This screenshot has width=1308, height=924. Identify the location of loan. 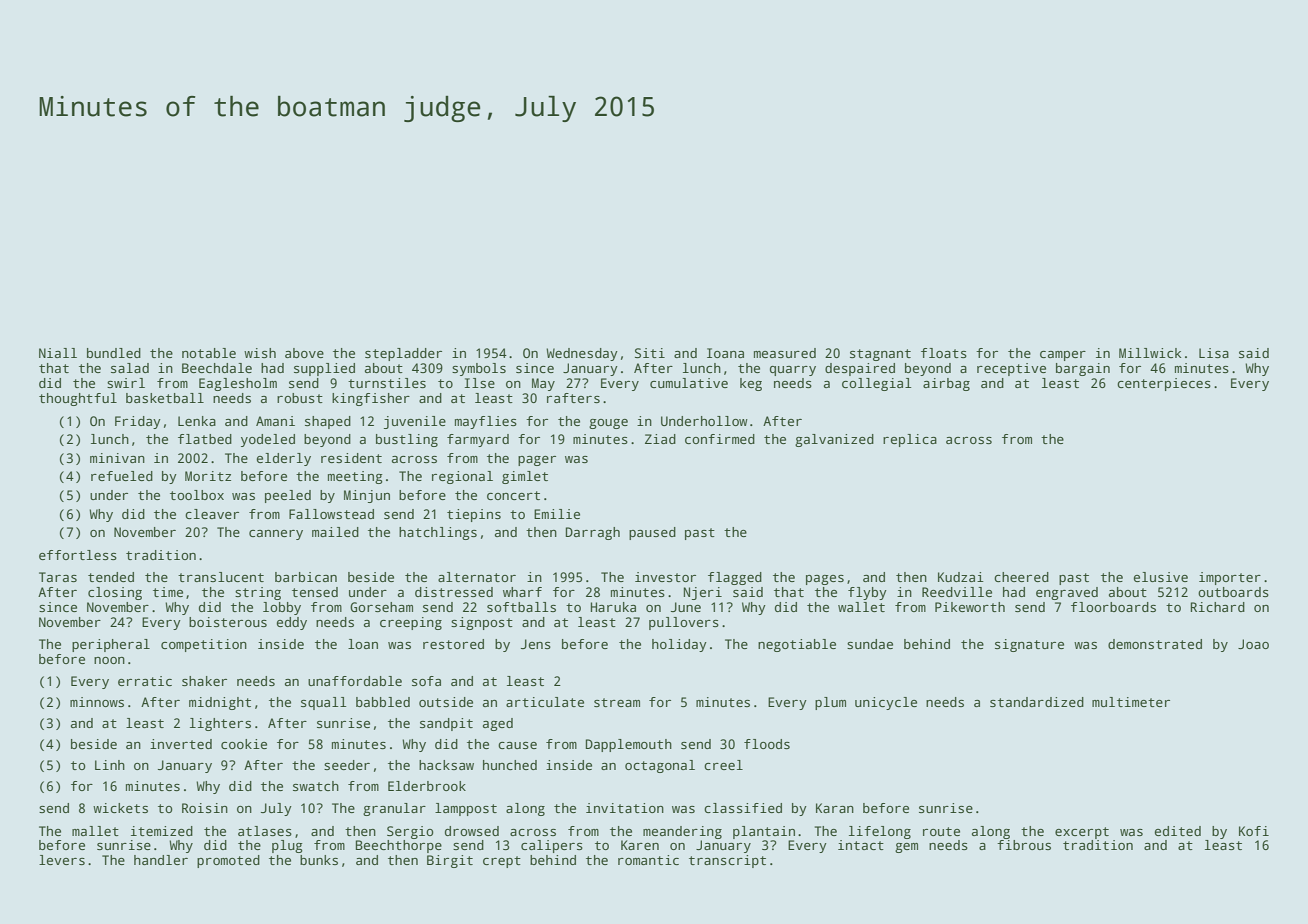
(363, 644).
